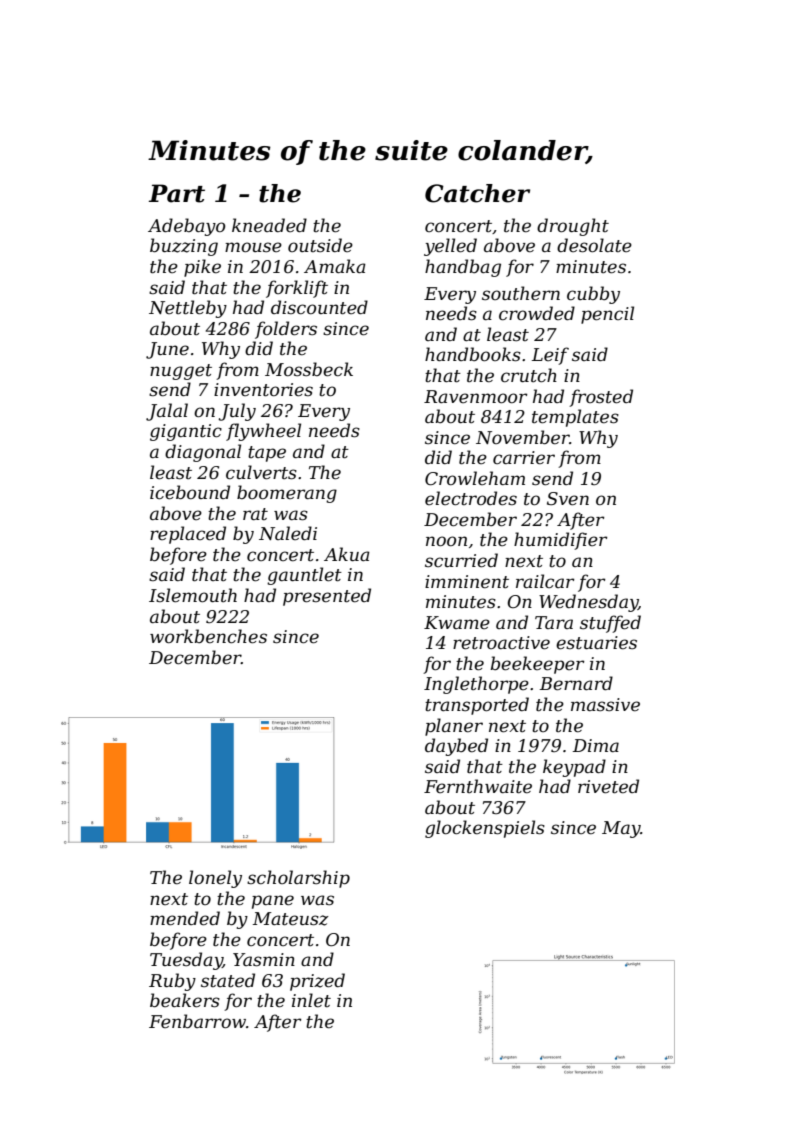  Describe the element at coordinates (601, 398) in the screenshot. I see `frosted` at that location.
